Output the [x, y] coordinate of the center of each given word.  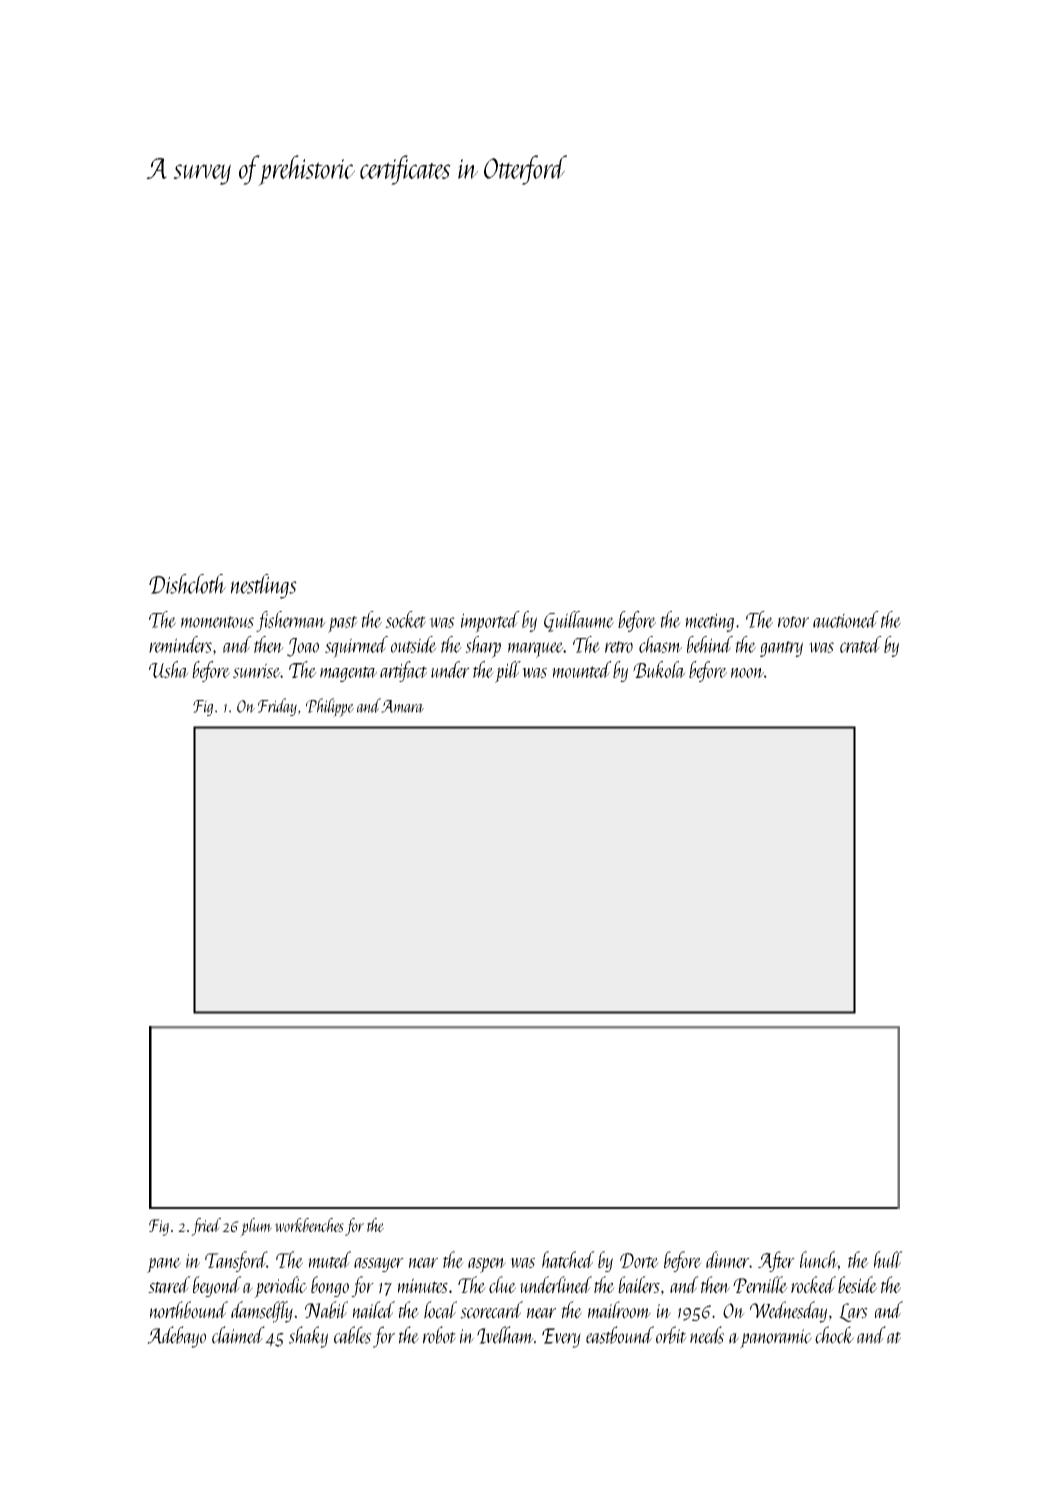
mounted [582, 669]
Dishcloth [187, 584]
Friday [277, 707]
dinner [727, 1259]
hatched [568, 1259]
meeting [709, 622]
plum [256, 1227]
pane [164, 1265]
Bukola [659, 669]
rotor [793, 622]
